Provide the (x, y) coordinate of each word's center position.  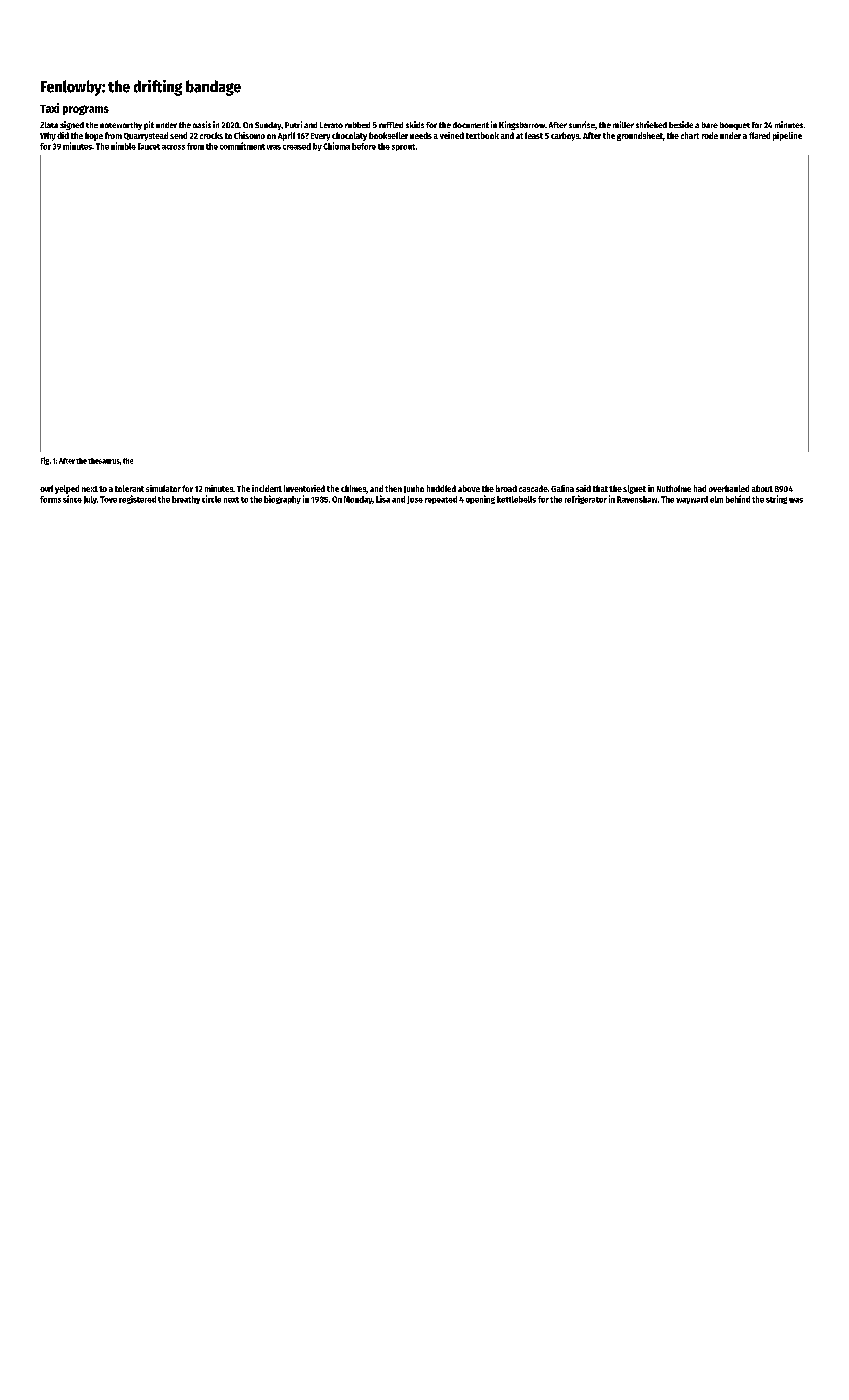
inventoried (304, 488)
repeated (441, 500)
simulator (163, 488)
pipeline (787, 136)
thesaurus (104, 461)
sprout (403, 147)
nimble (123, 146)
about (762, 488)
